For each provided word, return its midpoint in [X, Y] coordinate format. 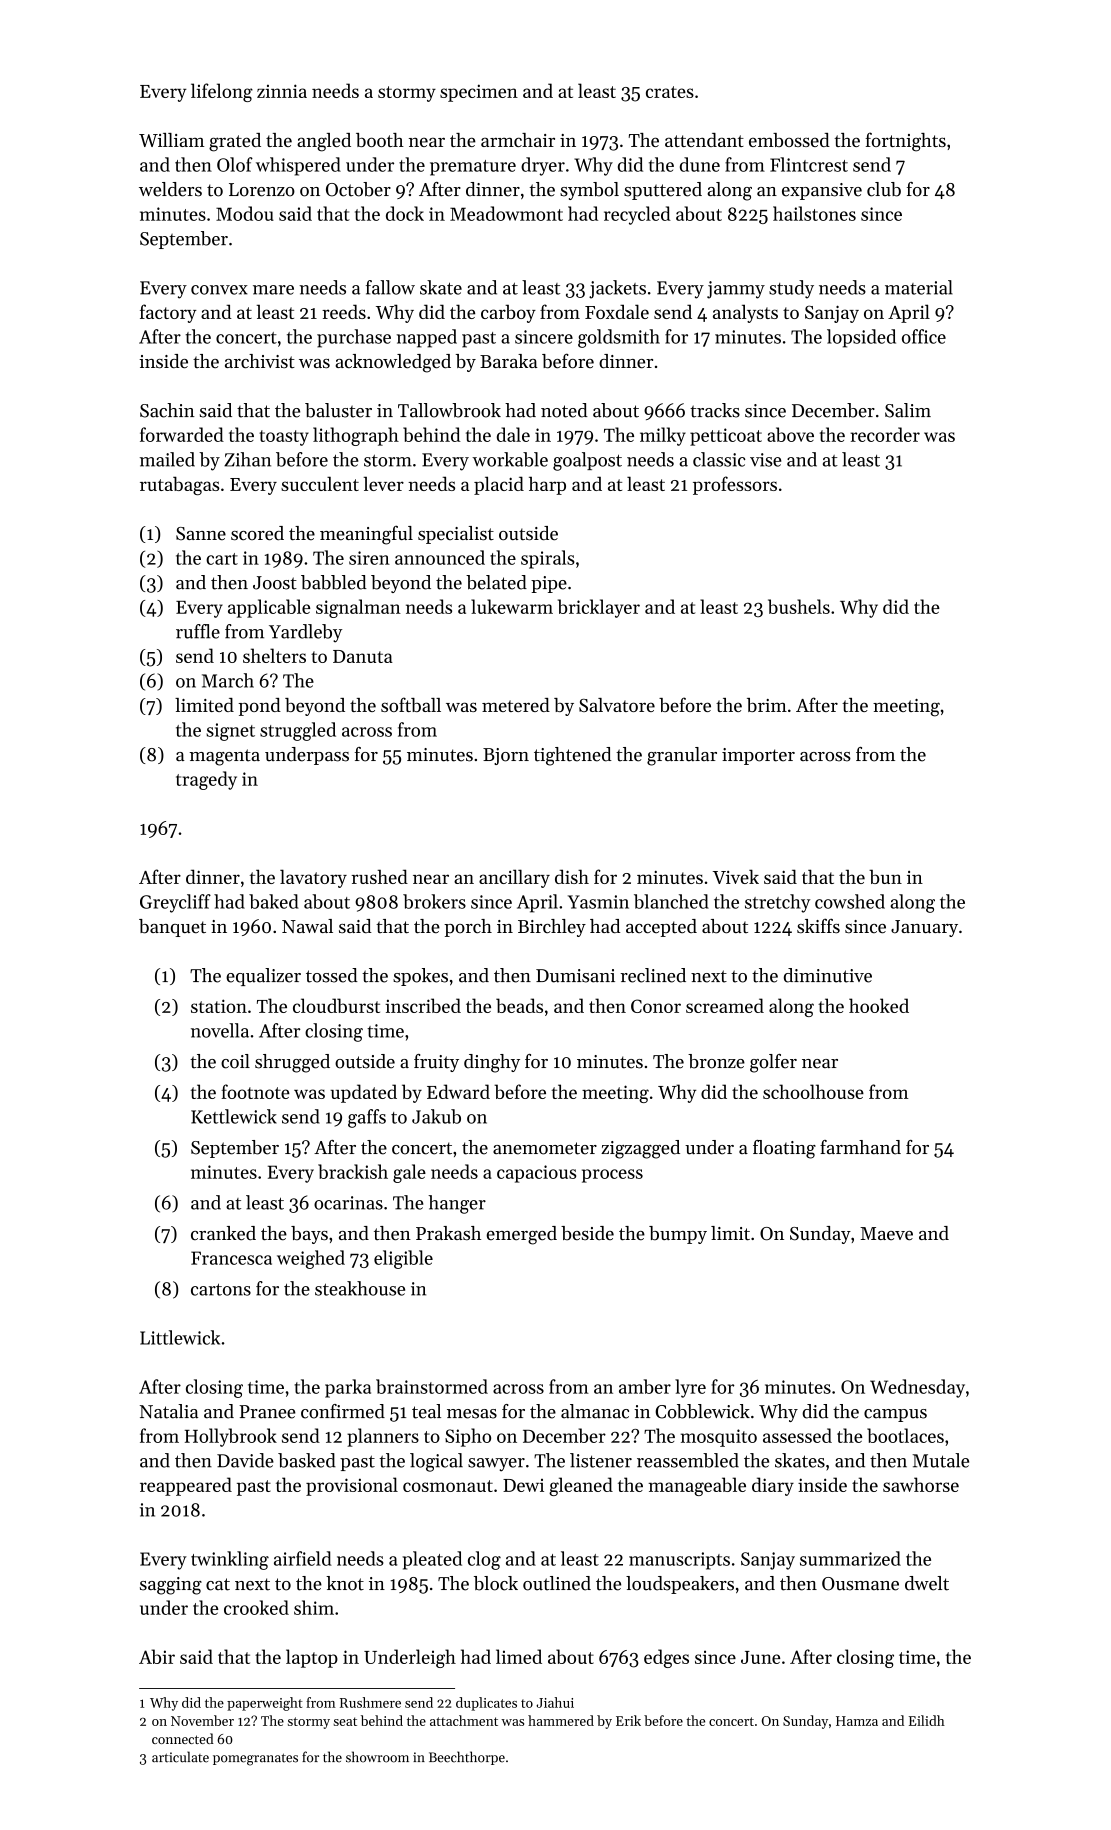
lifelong [222, 92]
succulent [320, 483]
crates [670, 92]
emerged [522, 1235]
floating [784, 1149]
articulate [180, 1757]
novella [220, 1030]
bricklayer [599, 608]
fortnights [905, 142]
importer [758, 756]
